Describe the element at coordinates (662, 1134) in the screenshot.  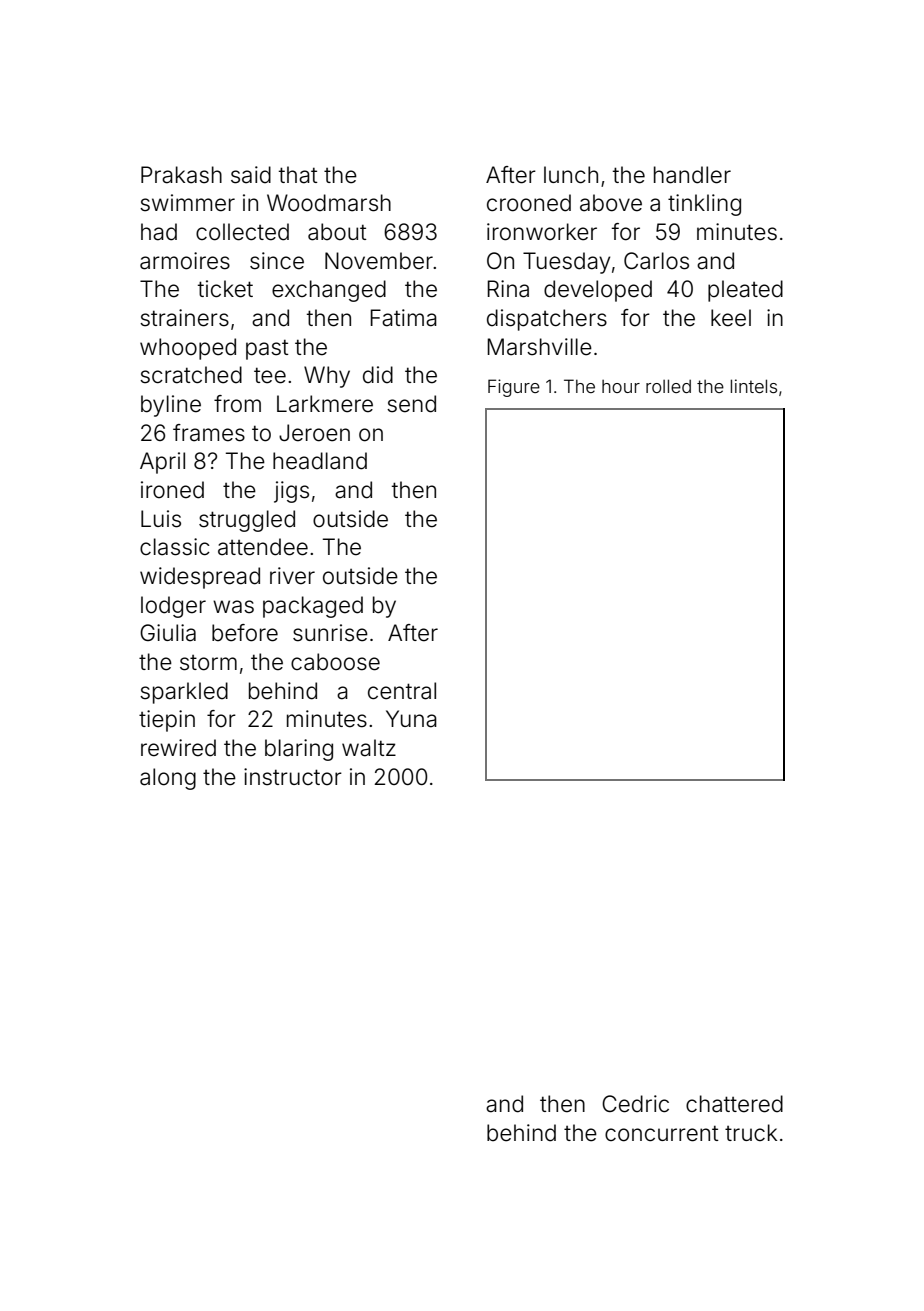
I see `concurrent` at that location.
